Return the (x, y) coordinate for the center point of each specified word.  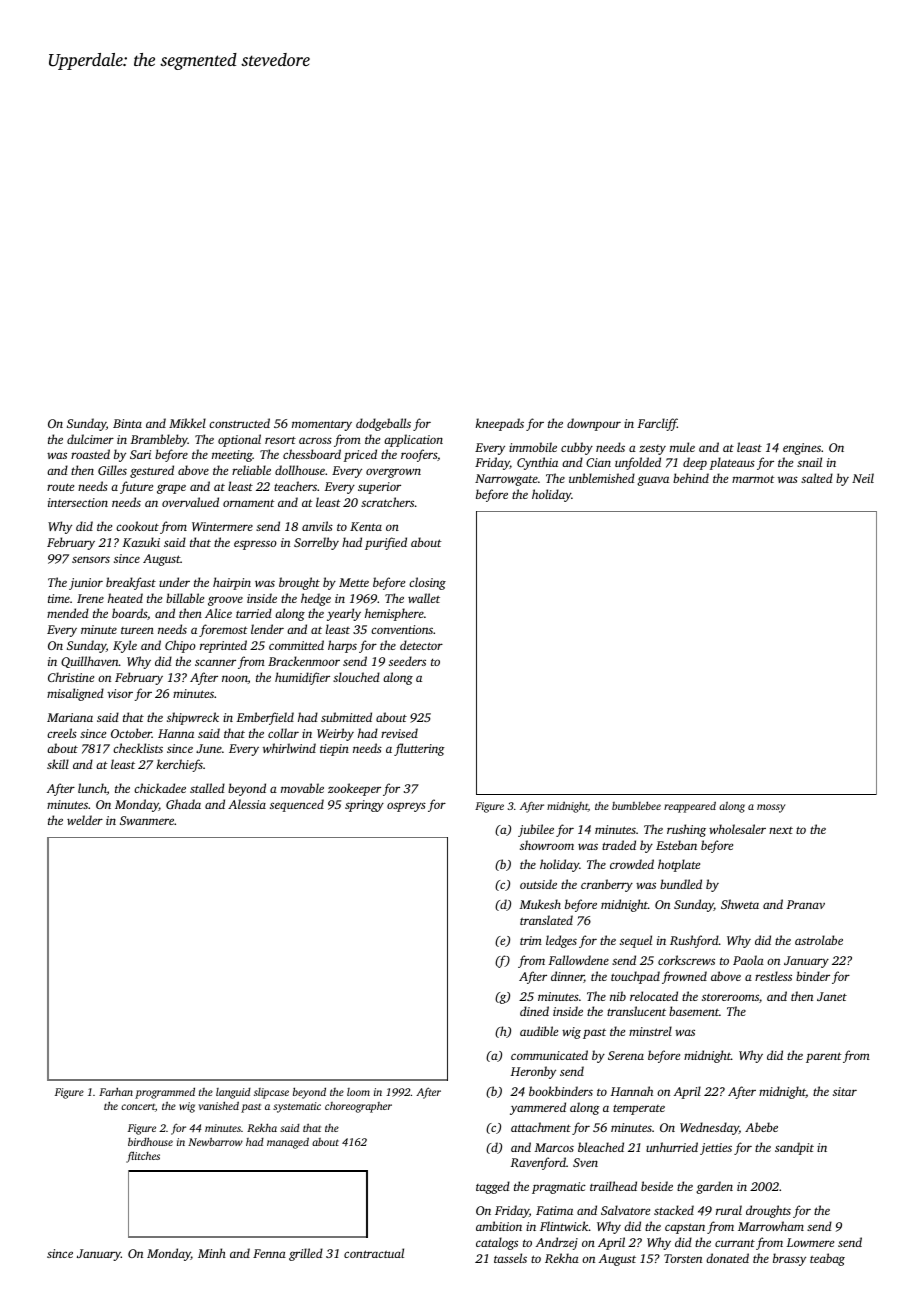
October (131, 733)
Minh (212, 1253)
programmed (165, 1093)
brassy (789, 1259)
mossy (771, 808)
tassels (510, 1258)
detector (421, 645)
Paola (748, 960)
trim (531, 940)
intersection (78, 502)
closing (427, 583)
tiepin (334, 750)
